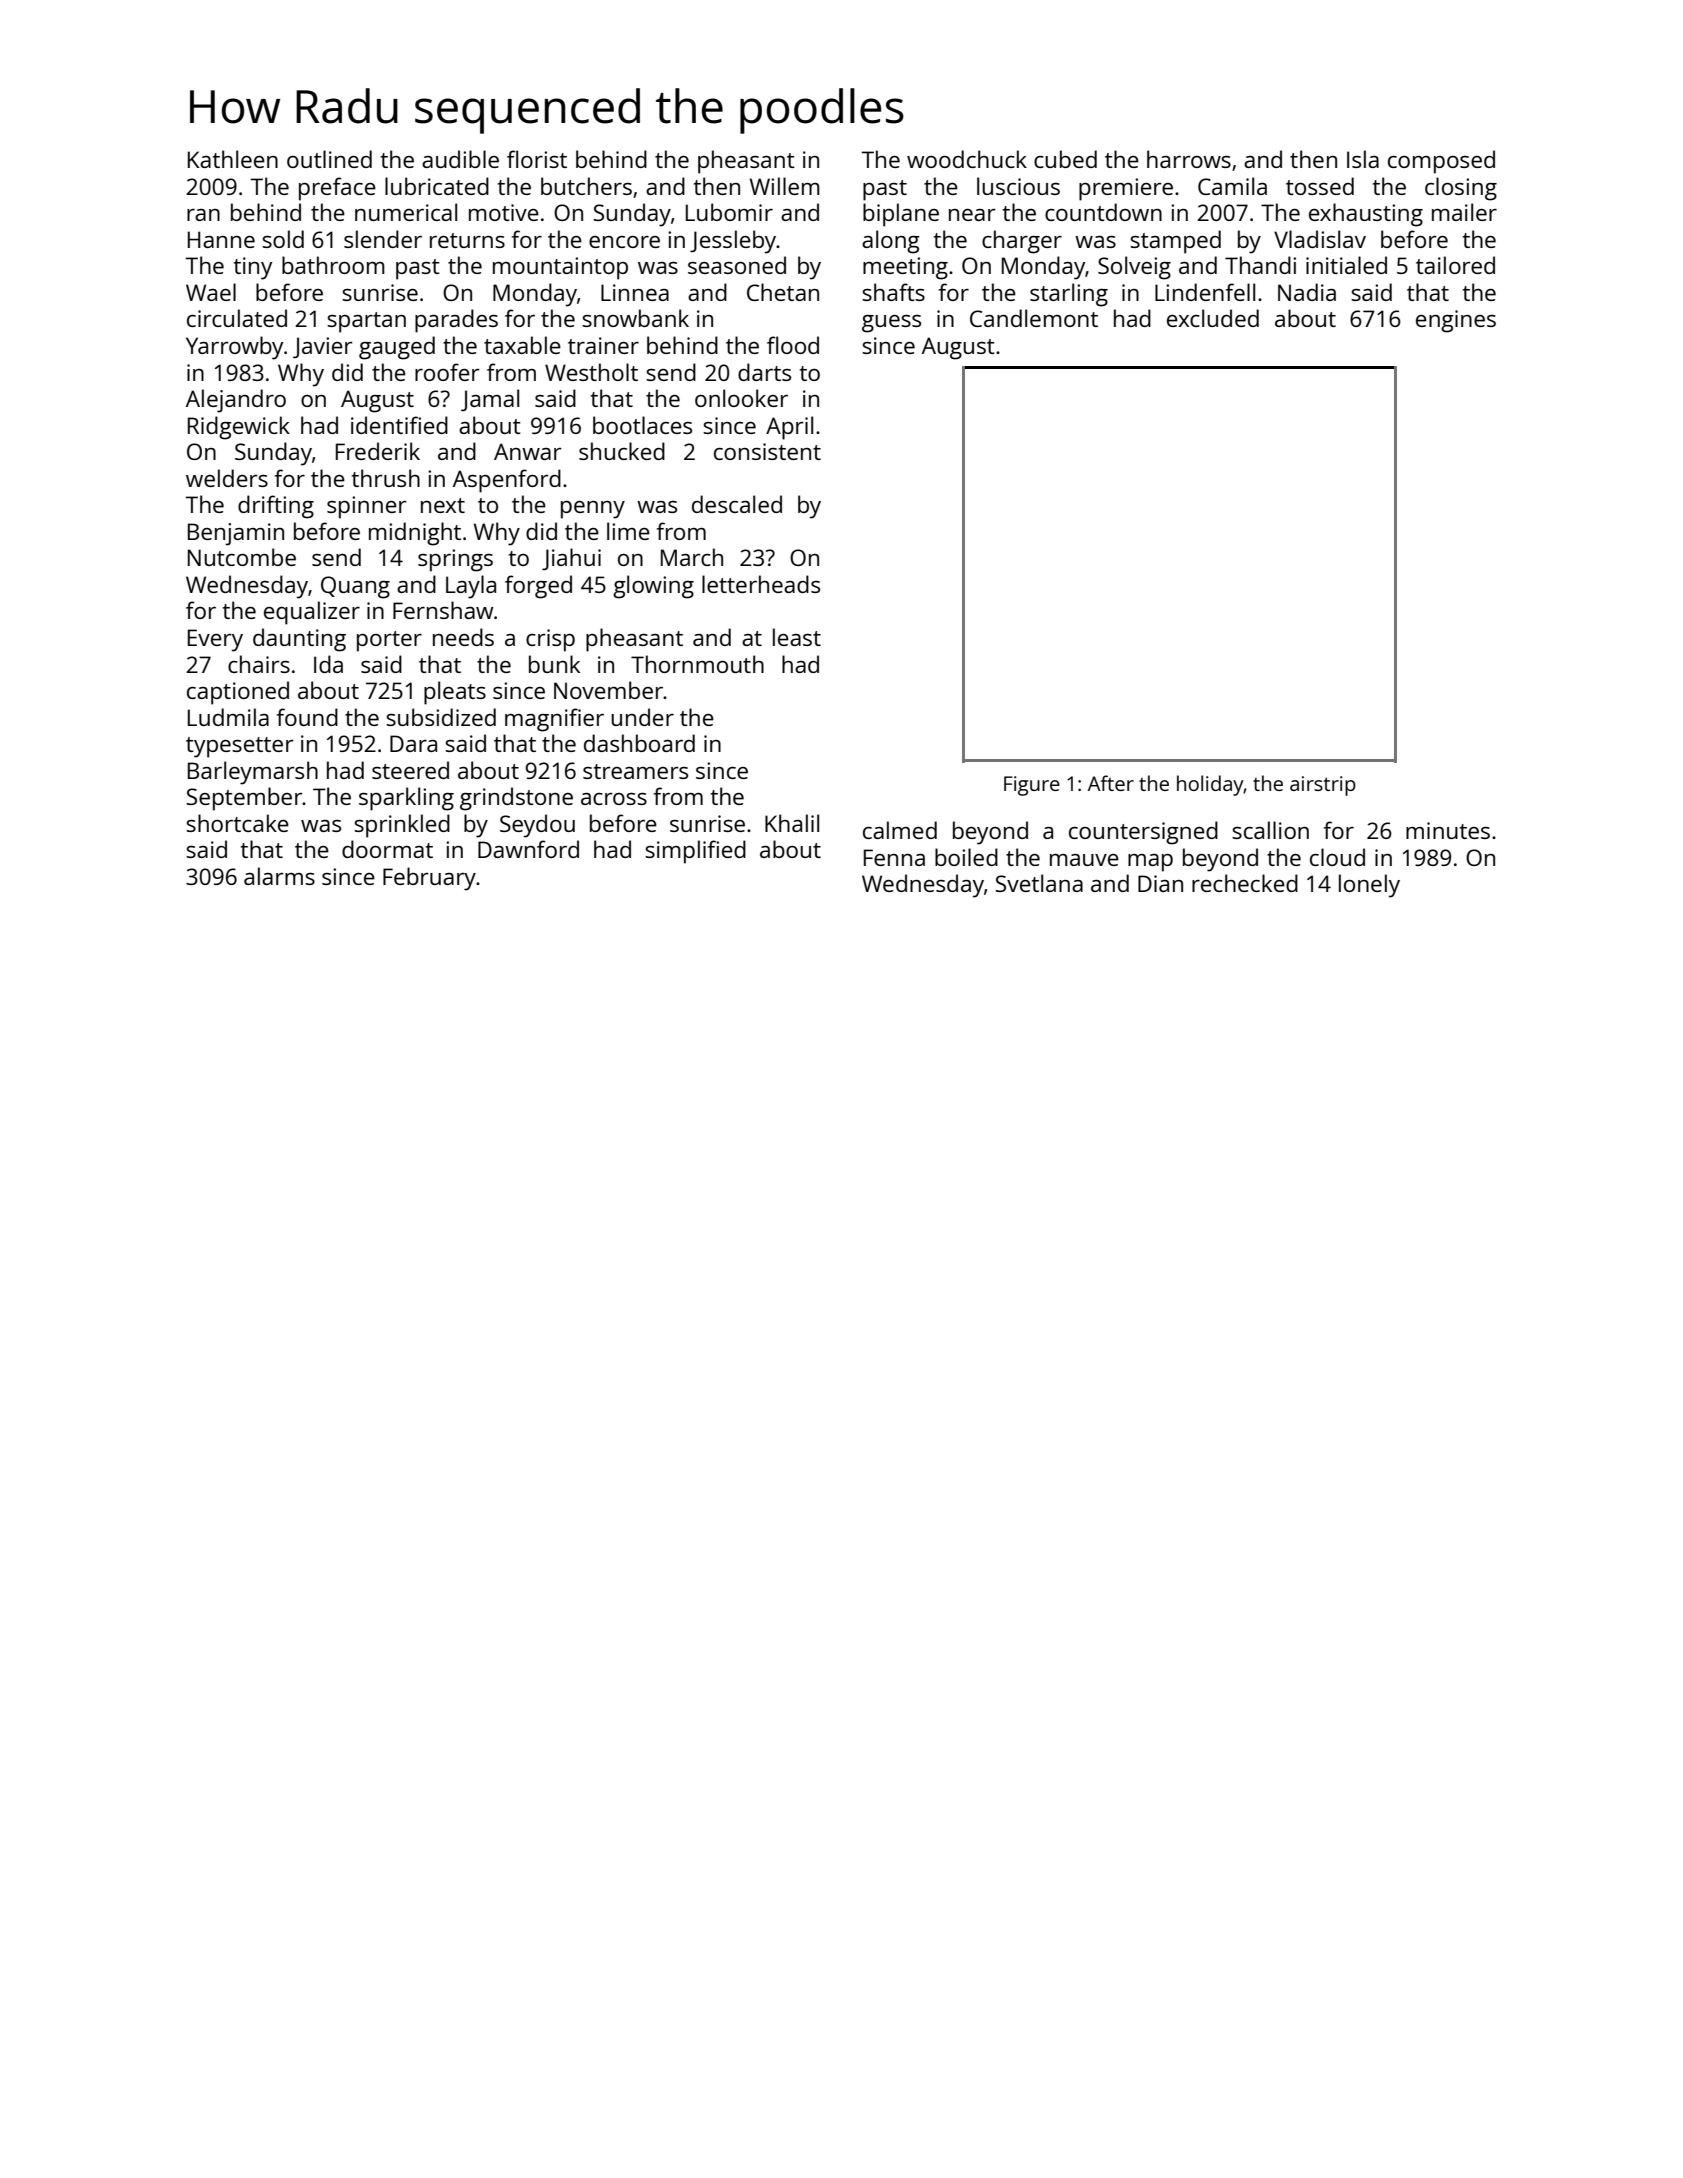 The image size is (1683, 2178). Describe the element at coordinates (490, 400) in the page. I see `Jamal` at that location.
